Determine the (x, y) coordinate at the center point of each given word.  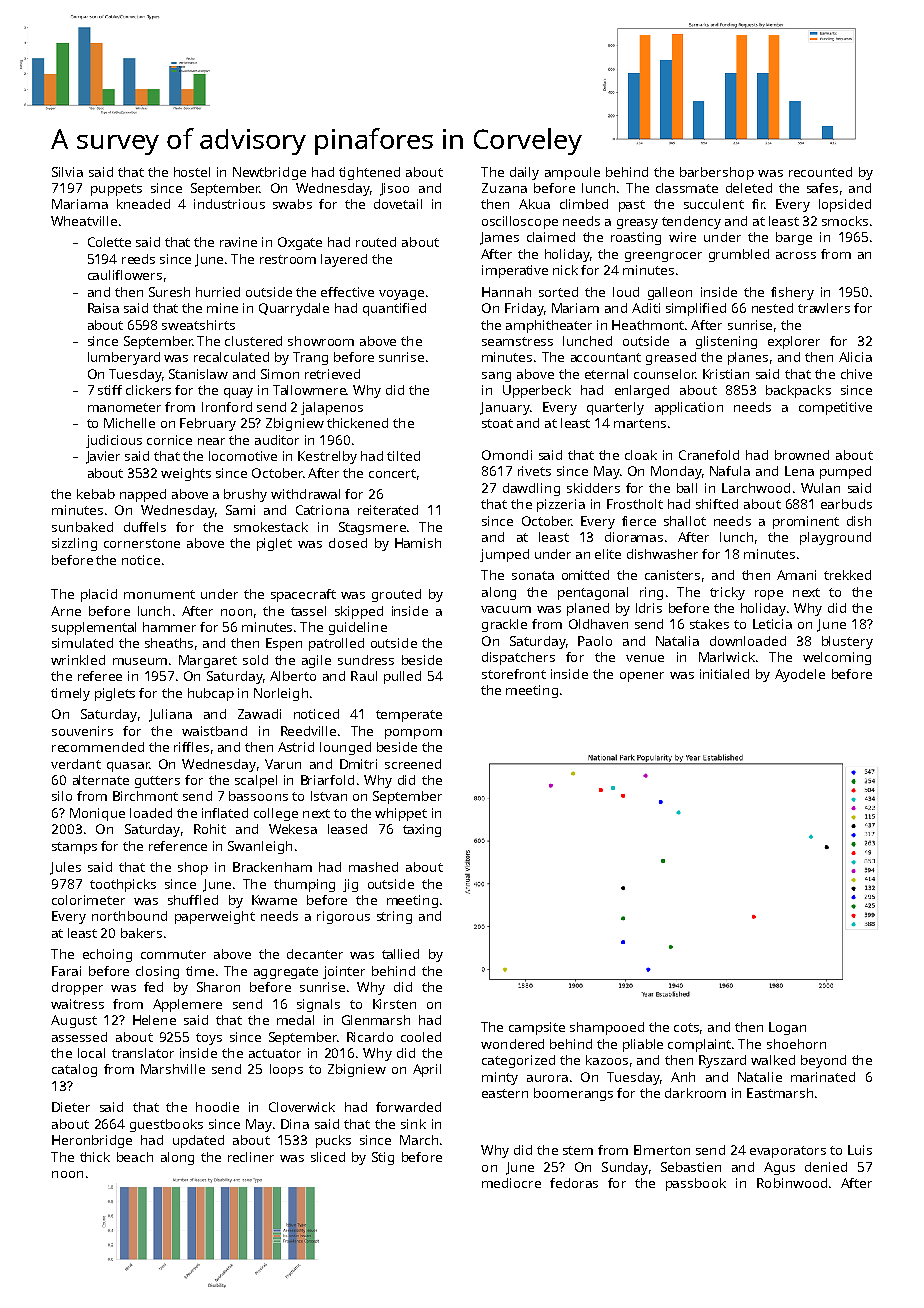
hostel (192, 172)
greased (671, 358)
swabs (292, 204)
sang (496, 377)
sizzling (74, 544)
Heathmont (648, 325)
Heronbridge (92, 1141)
